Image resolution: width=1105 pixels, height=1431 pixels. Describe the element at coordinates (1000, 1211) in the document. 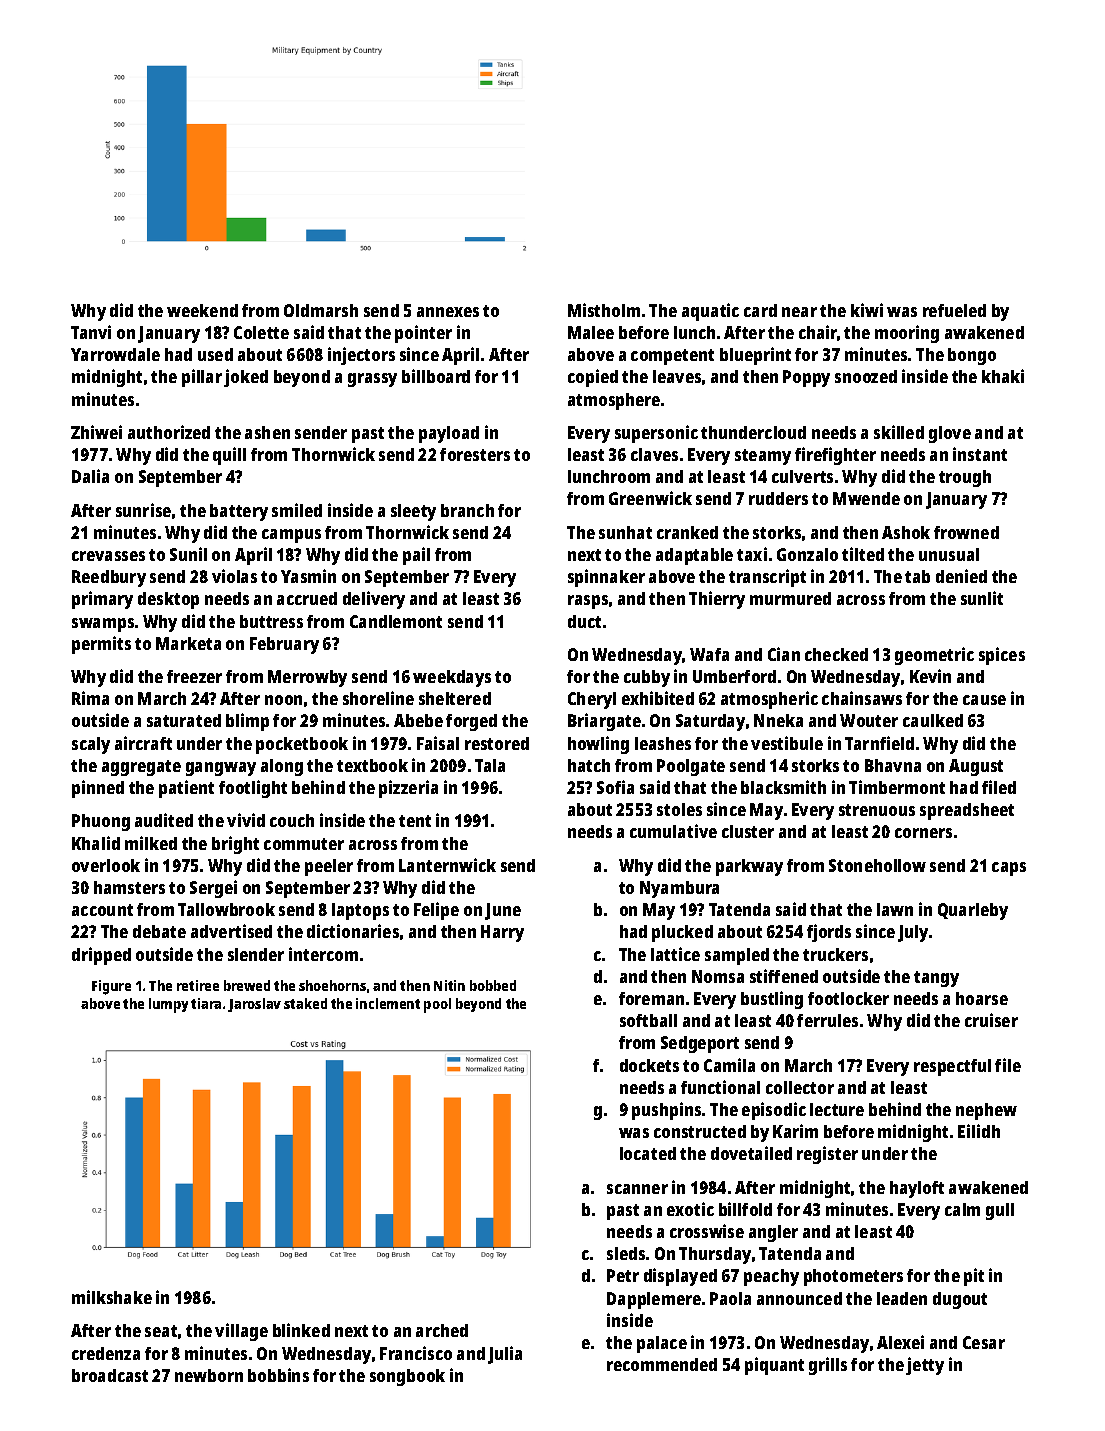

I see `gull` at that location.
